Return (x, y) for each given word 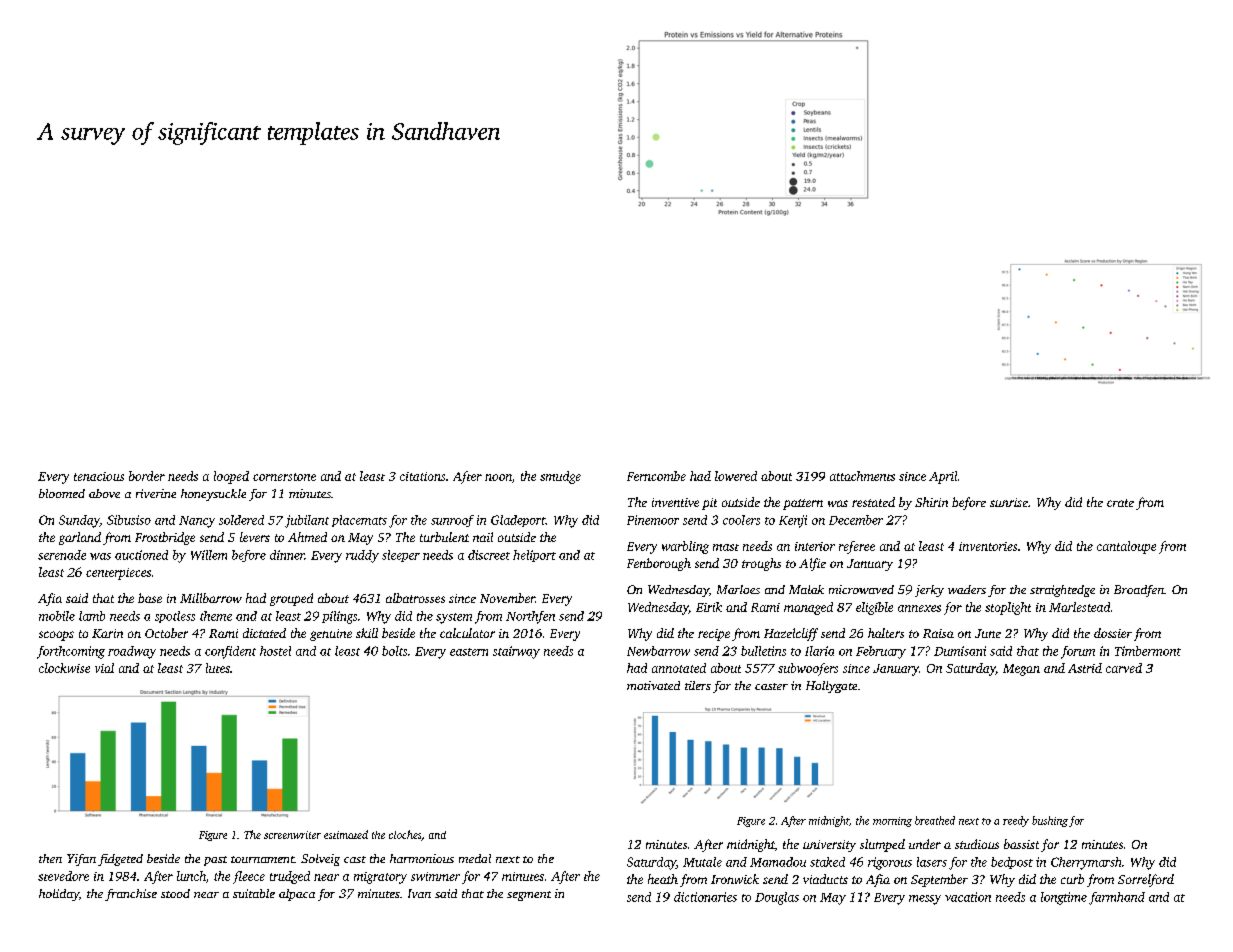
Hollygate (831, 687)
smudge (560, 477)
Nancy (197, 522)
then (50, 858)
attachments (862, 476)
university (829, 846)
